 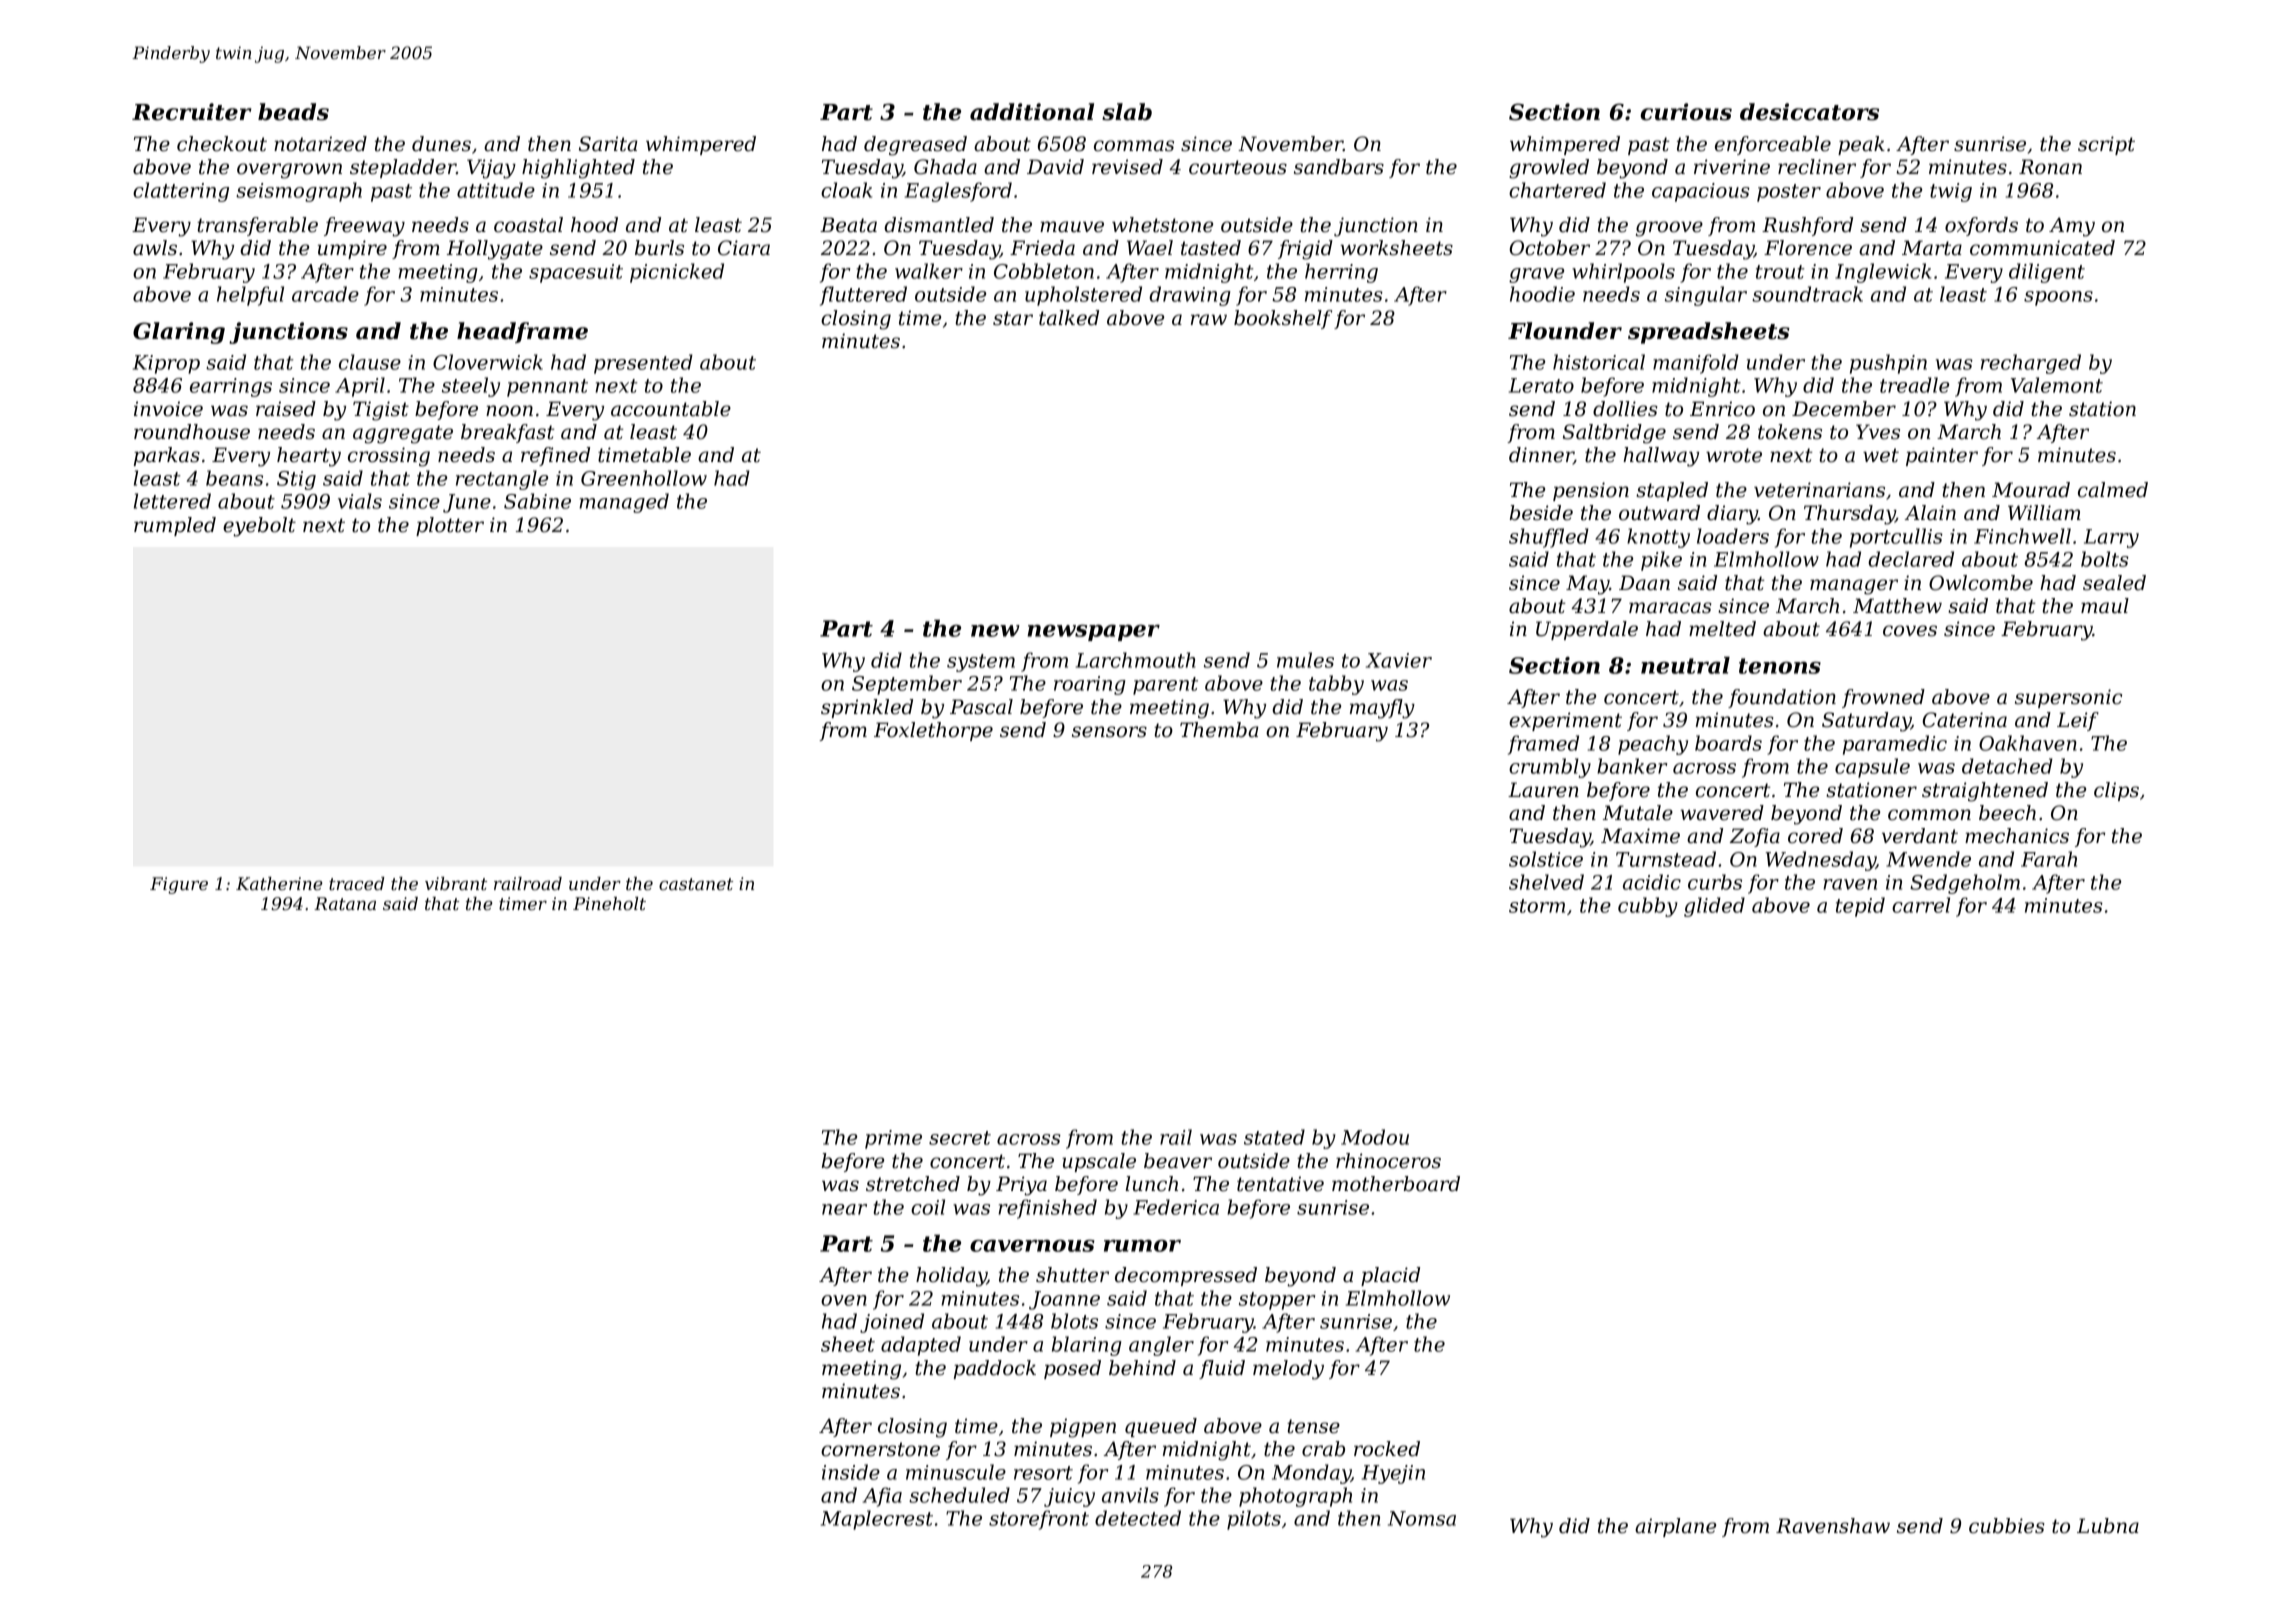 What do you see at coordinates (877, 1520) in the document?
I see `Maplecrest` at bounding box center [877, 1520].
